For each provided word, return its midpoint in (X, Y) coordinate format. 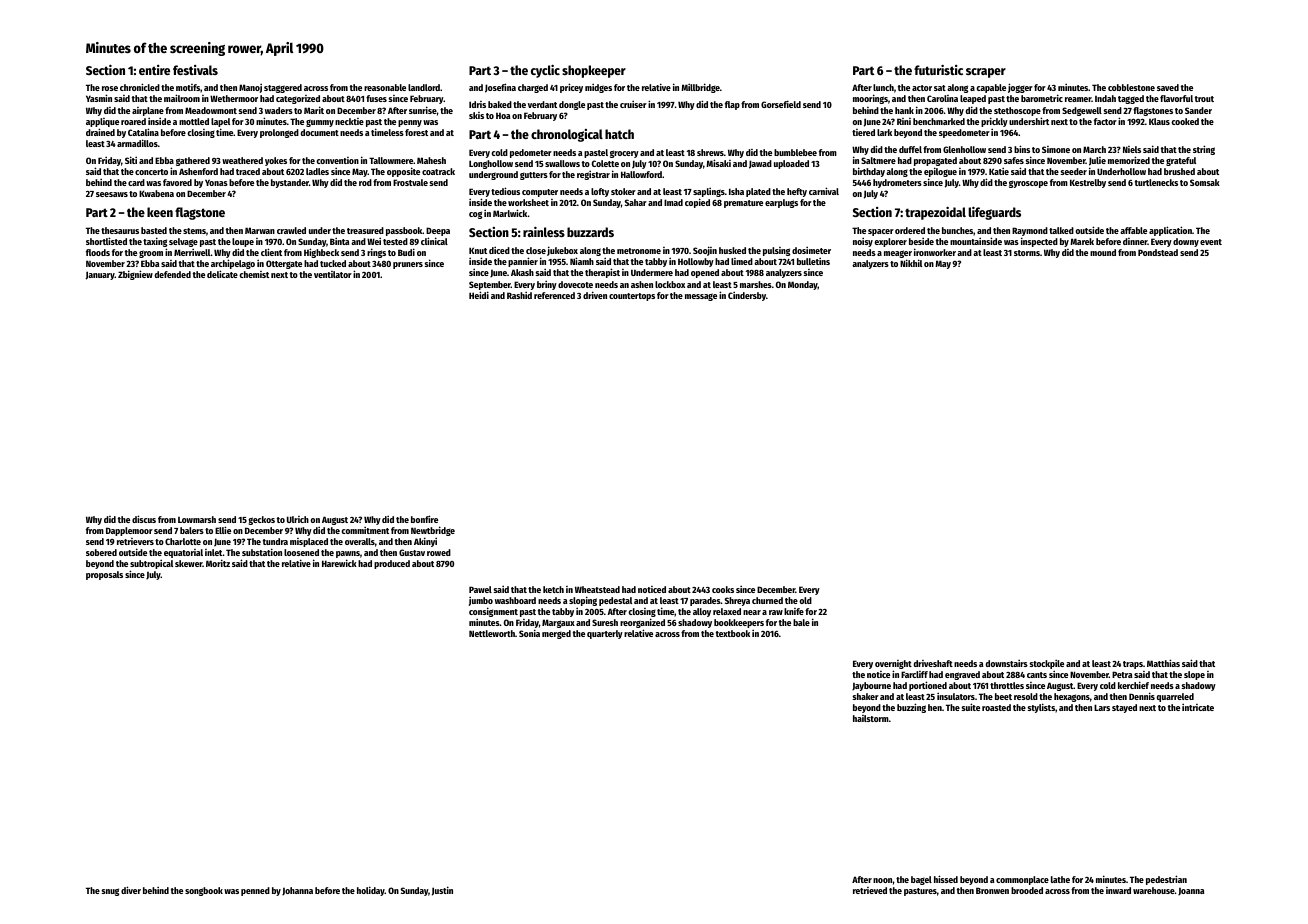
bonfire (424, 519)
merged (556, 634)
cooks (723, 589)
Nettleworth (492, 633)
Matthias (1163, 663)
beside (921, 241)
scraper (986, 73)
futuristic (938, 70)
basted (154, 230)
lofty (600, 192)
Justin (442, 891)
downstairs (1007, 663)
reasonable (385, 87)
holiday (371, 891)
